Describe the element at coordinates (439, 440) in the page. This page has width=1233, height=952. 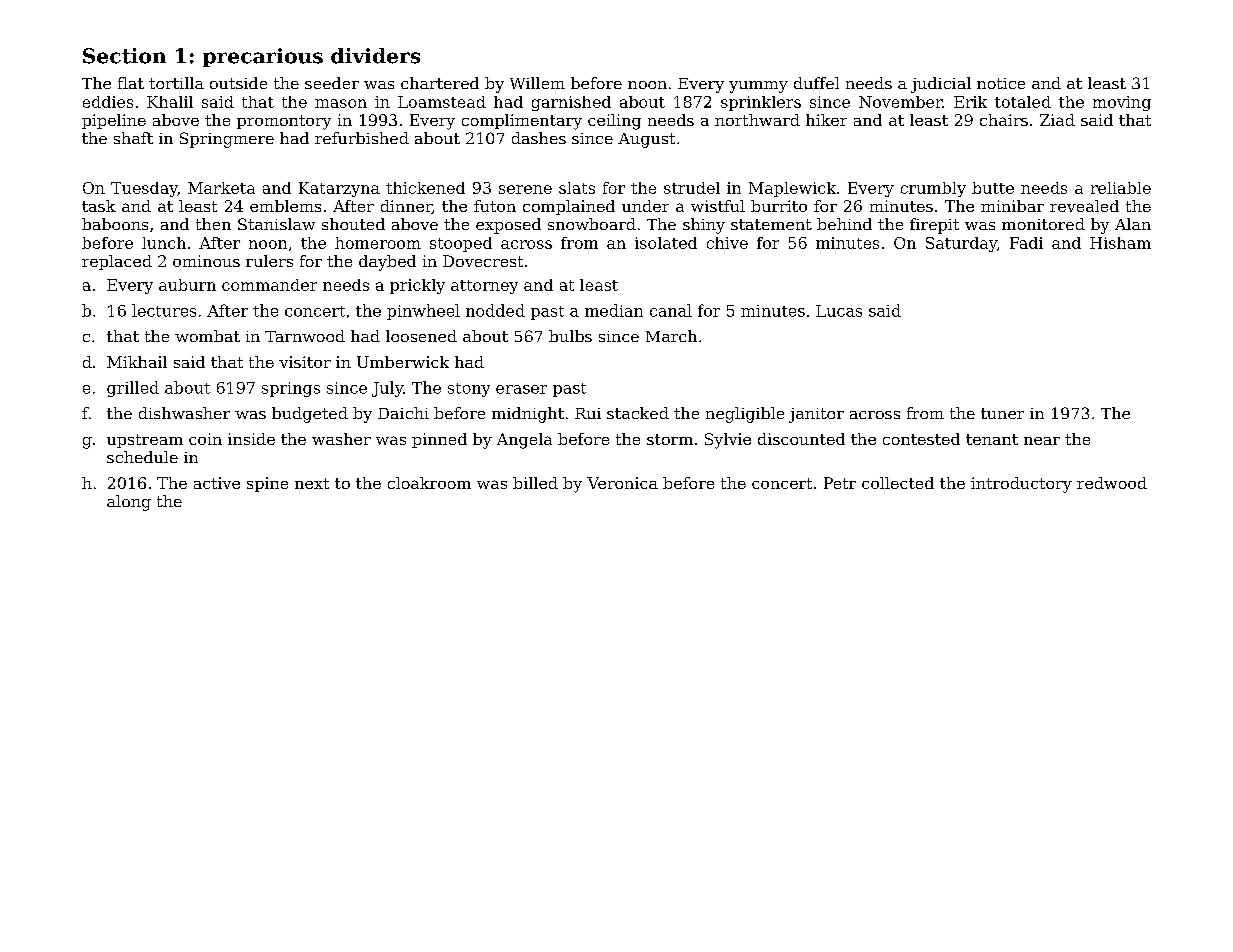
I see `pinned` at that location.
